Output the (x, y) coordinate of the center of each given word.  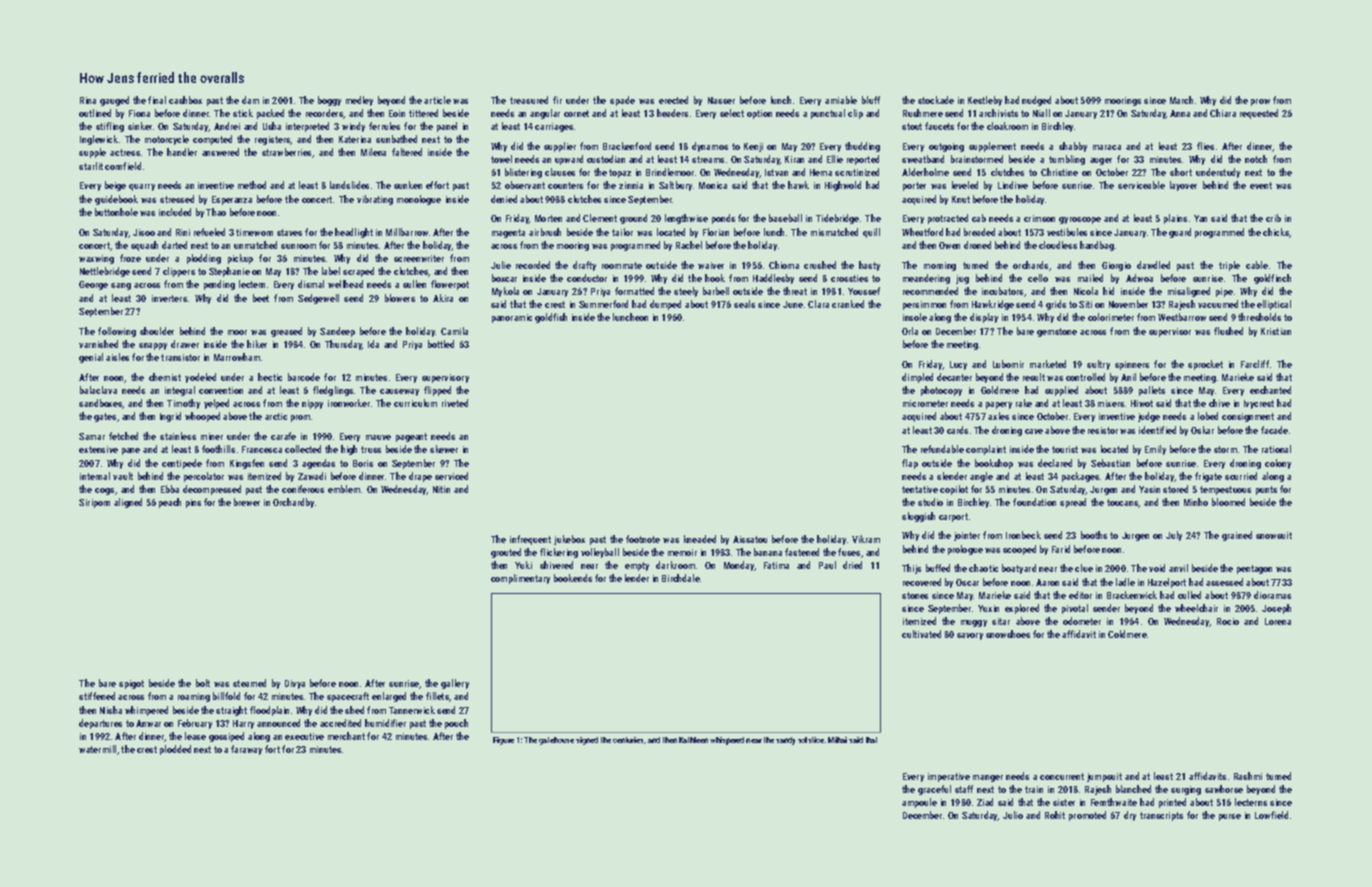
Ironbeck (1023, 535)
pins (193, 503)
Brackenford (627, 146)
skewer (444, 449)
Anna (1180, 113)
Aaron (1047, 582)
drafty (584, 266)
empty (637, 566)
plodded (175, 750)
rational (1276, 449)
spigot (131, 684)
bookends (573, 578)
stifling (110, 127)
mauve (378, 437)
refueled (209, 232)
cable (1257, 265)
